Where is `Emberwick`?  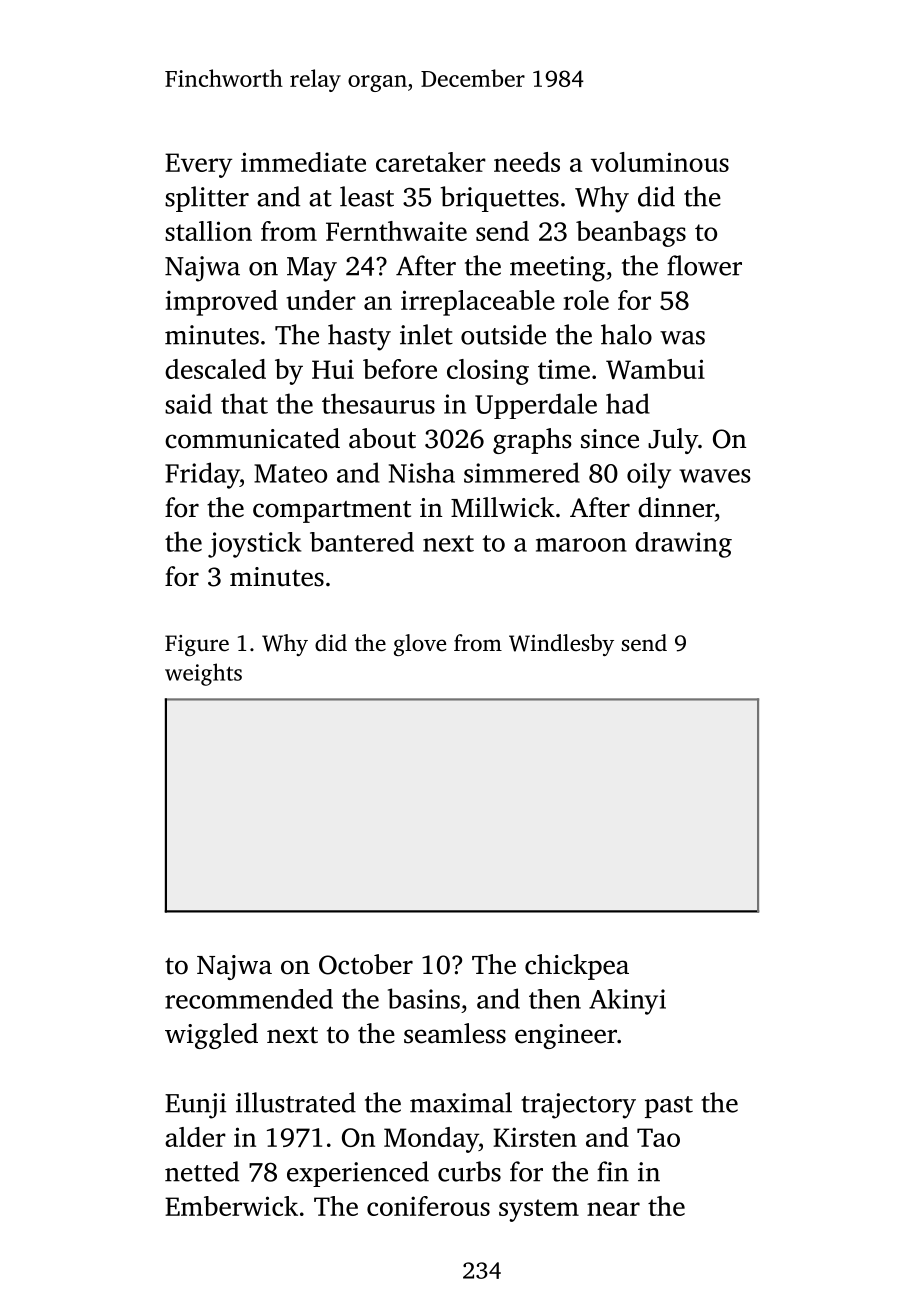 Emberwick is located at coordinates (231, 1206).
